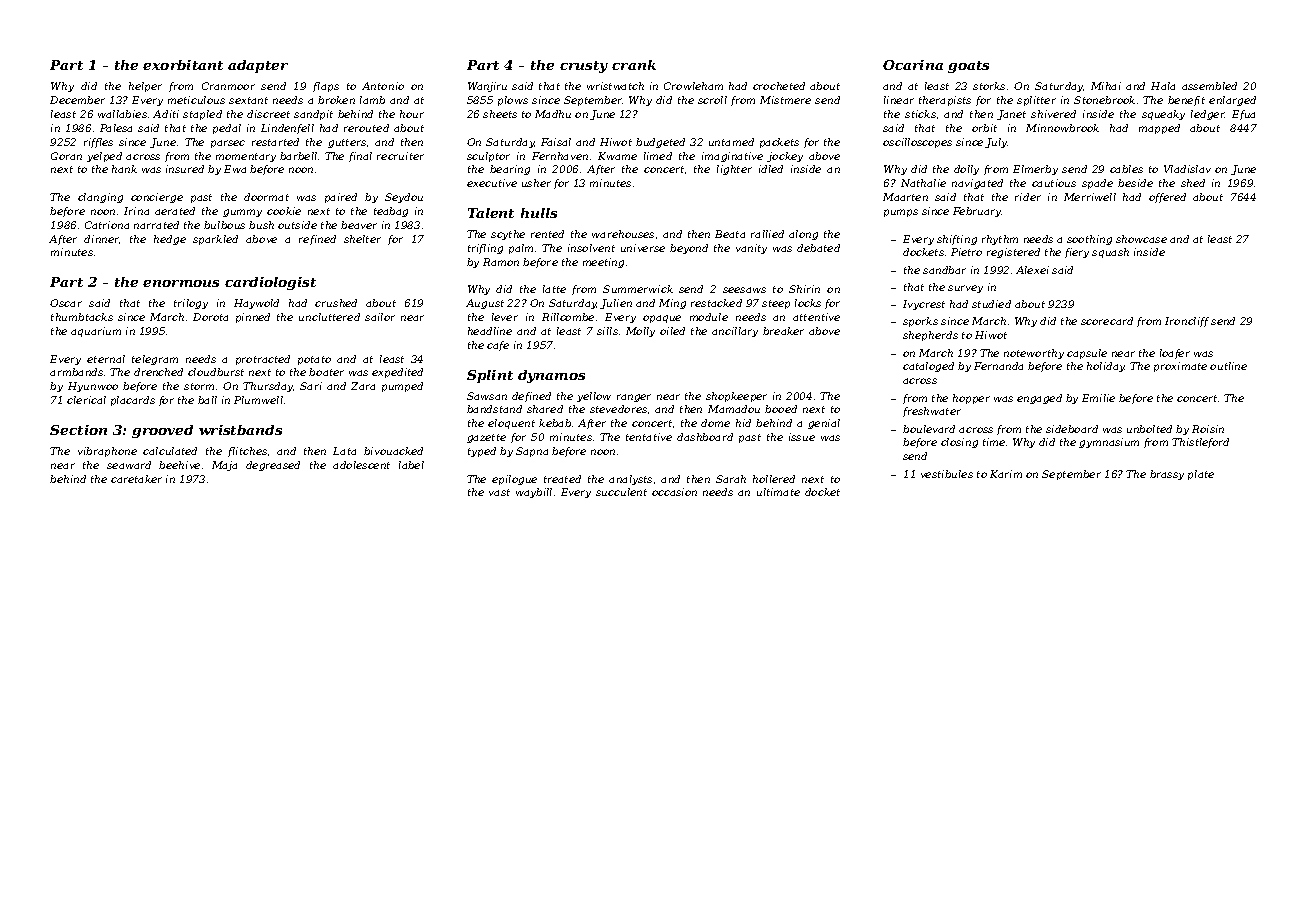  I want to click on occasion, so click(674, 492).
